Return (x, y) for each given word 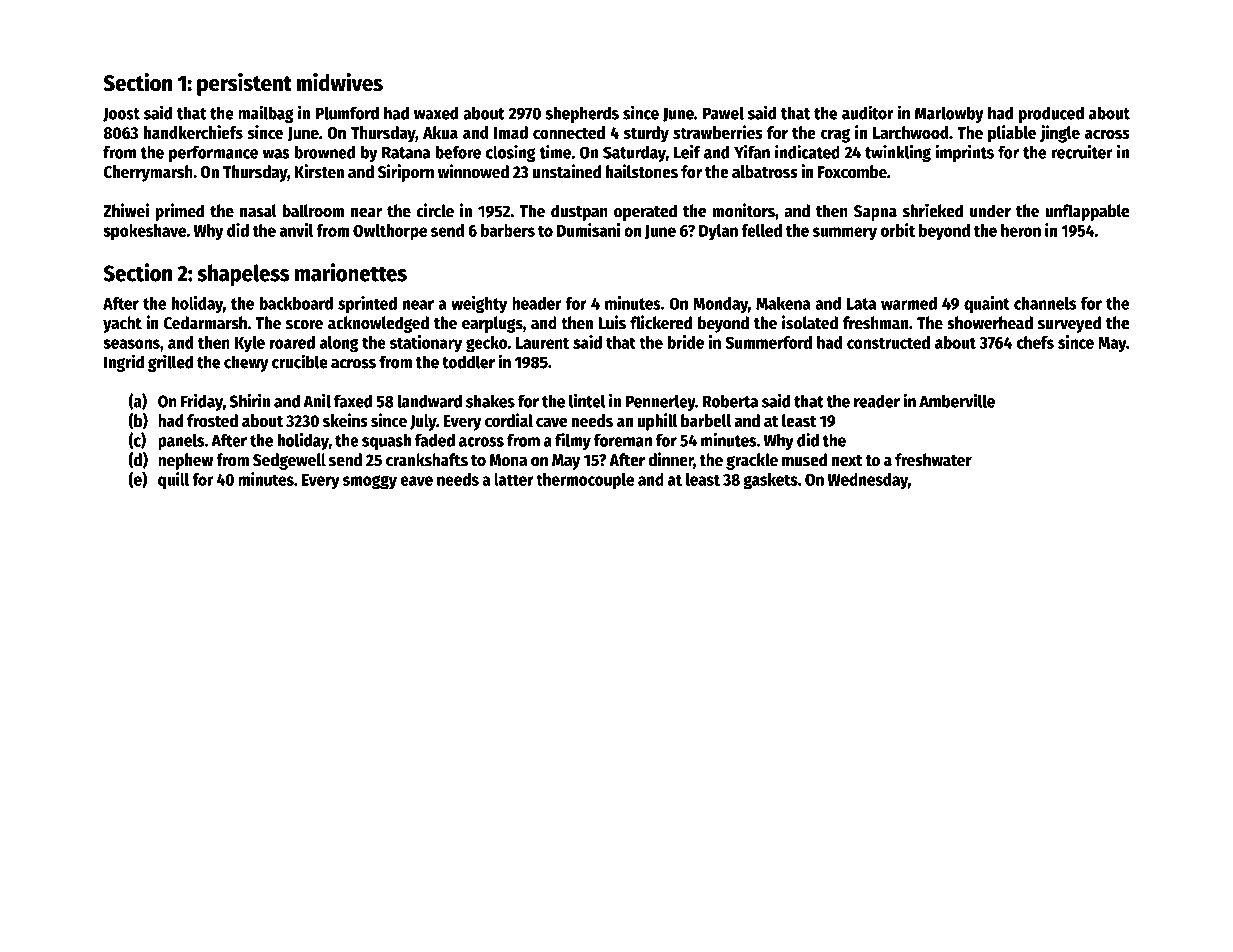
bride (685, 342)
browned (324, 152)
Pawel (723, 113)
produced (1051, 114)
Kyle (250, 344)
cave (552, 422)
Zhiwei (126, 210)
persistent (244, 84)
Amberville (957, 400)
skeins (345, 420)
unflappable (1087, 212)
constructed (888, 342)
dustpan (579, 212)
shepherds (582, 114)
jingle (1060, 134)
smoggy (370, 482)
